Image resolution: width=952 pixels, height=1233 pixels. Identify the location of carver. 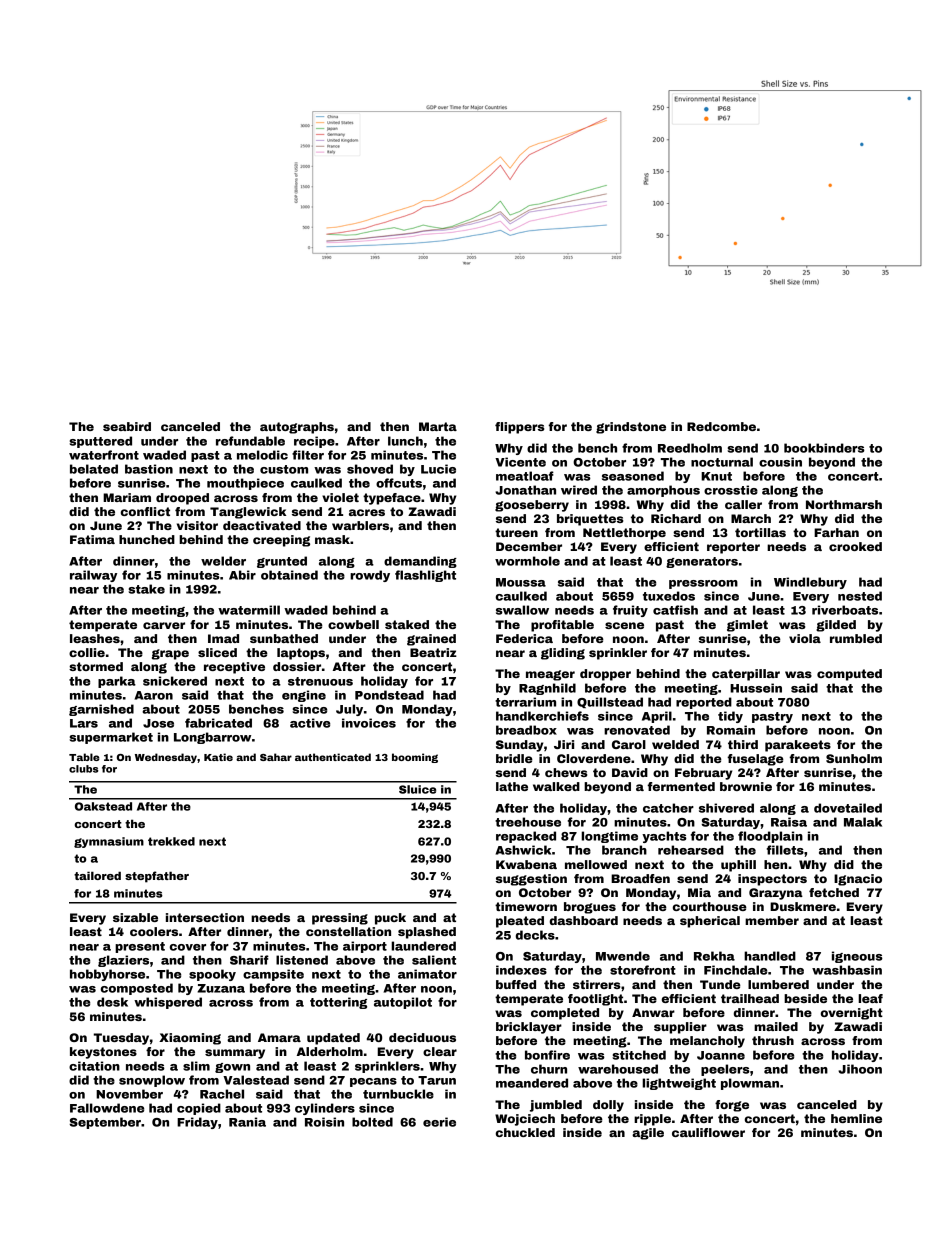
(164, 625).
